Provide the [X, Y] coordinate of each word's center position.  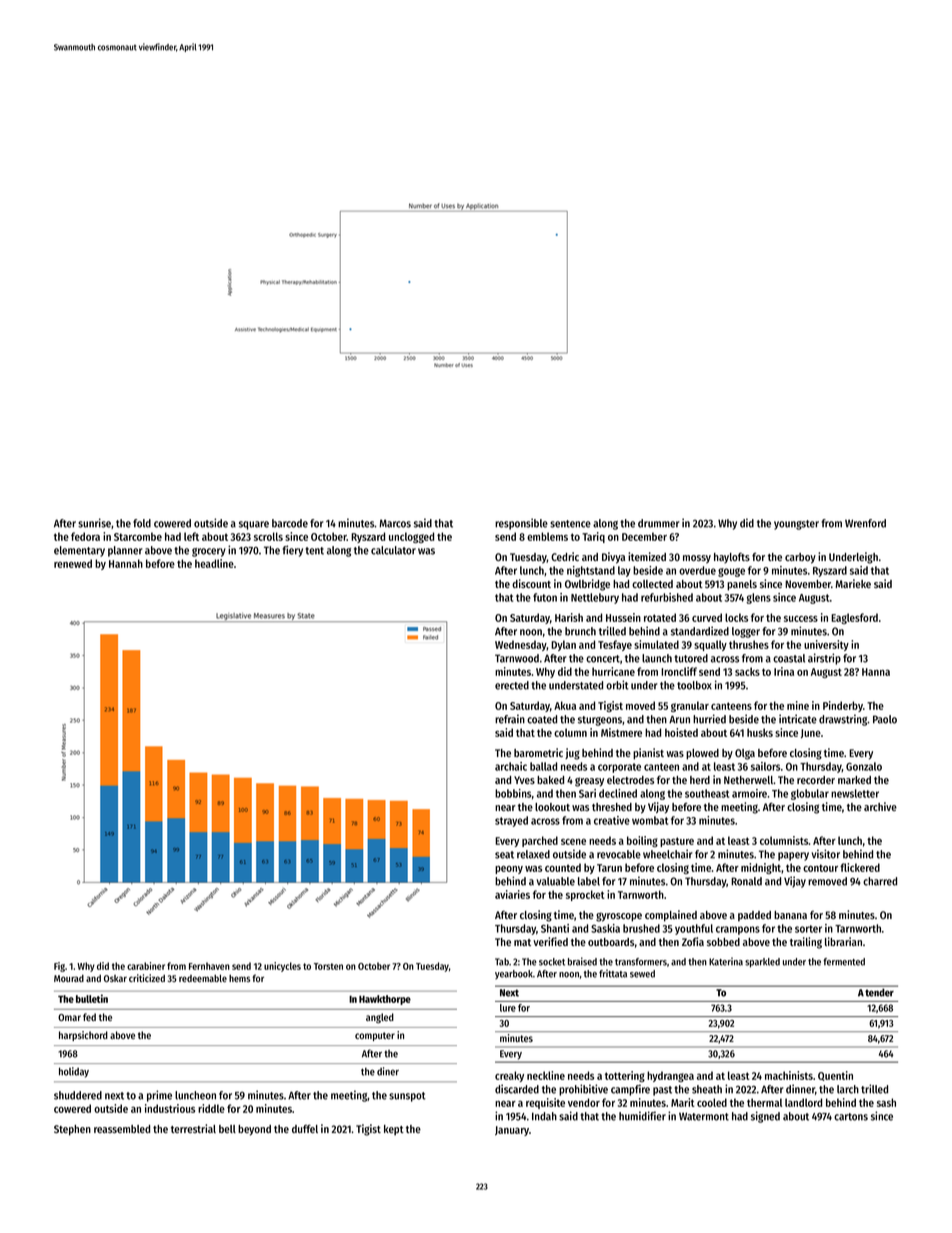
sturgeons [600, 721]
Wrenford [865, 523]
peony [509, 870]
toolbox [694, 685]
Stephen [72, 1130]
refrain [510, 719]
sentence [570, 524]
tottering [625, 1076]
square [254, 525]
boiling [642, 841]
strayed [511, 821]
